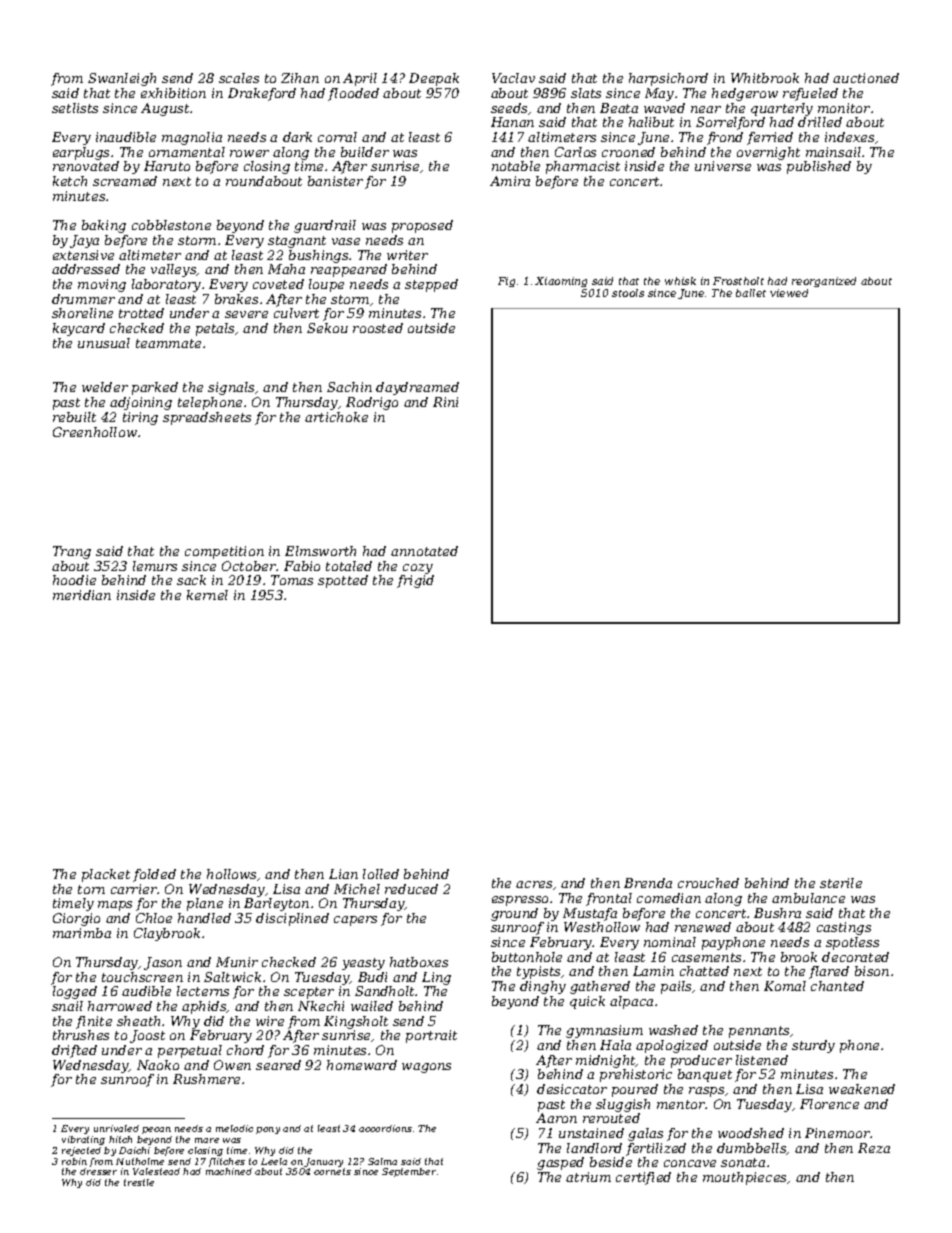 This document has width=952, height=1233. Describe the element at coordinates (445, 402) in the document. I see `Rini` at that location.
